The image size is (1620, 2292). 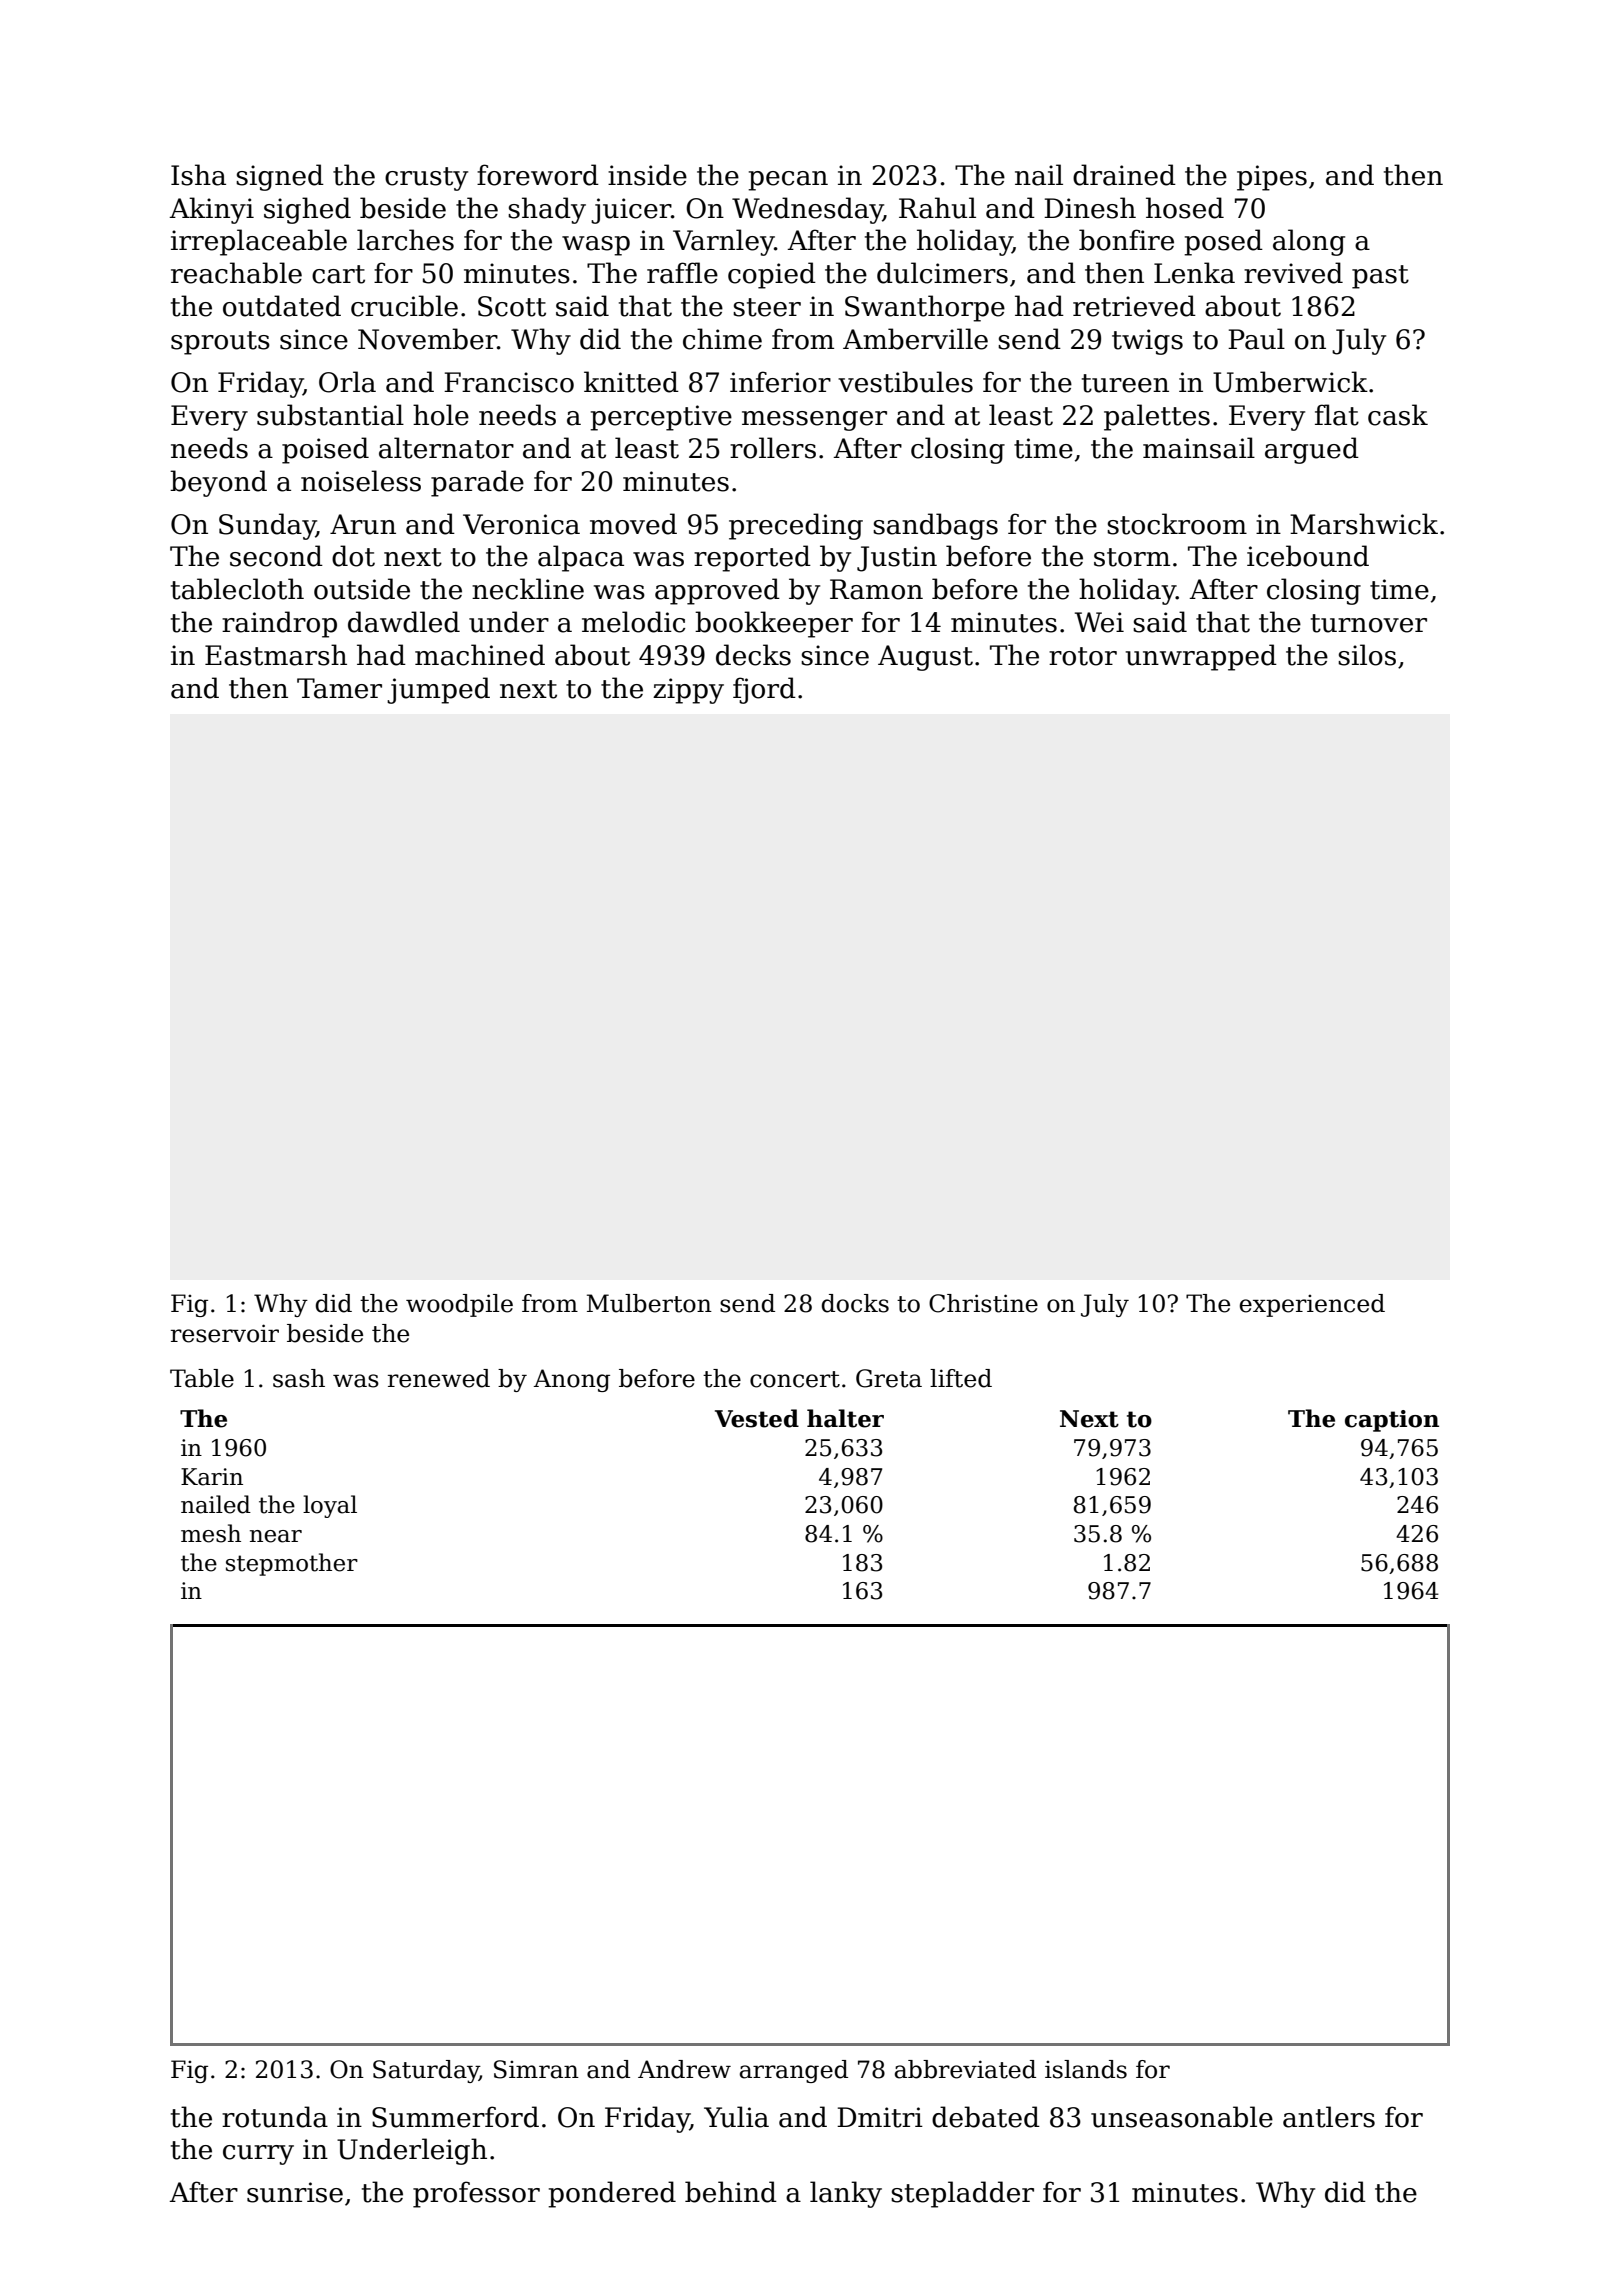 I want to click on Vested, so click(x=757, y=1418).
